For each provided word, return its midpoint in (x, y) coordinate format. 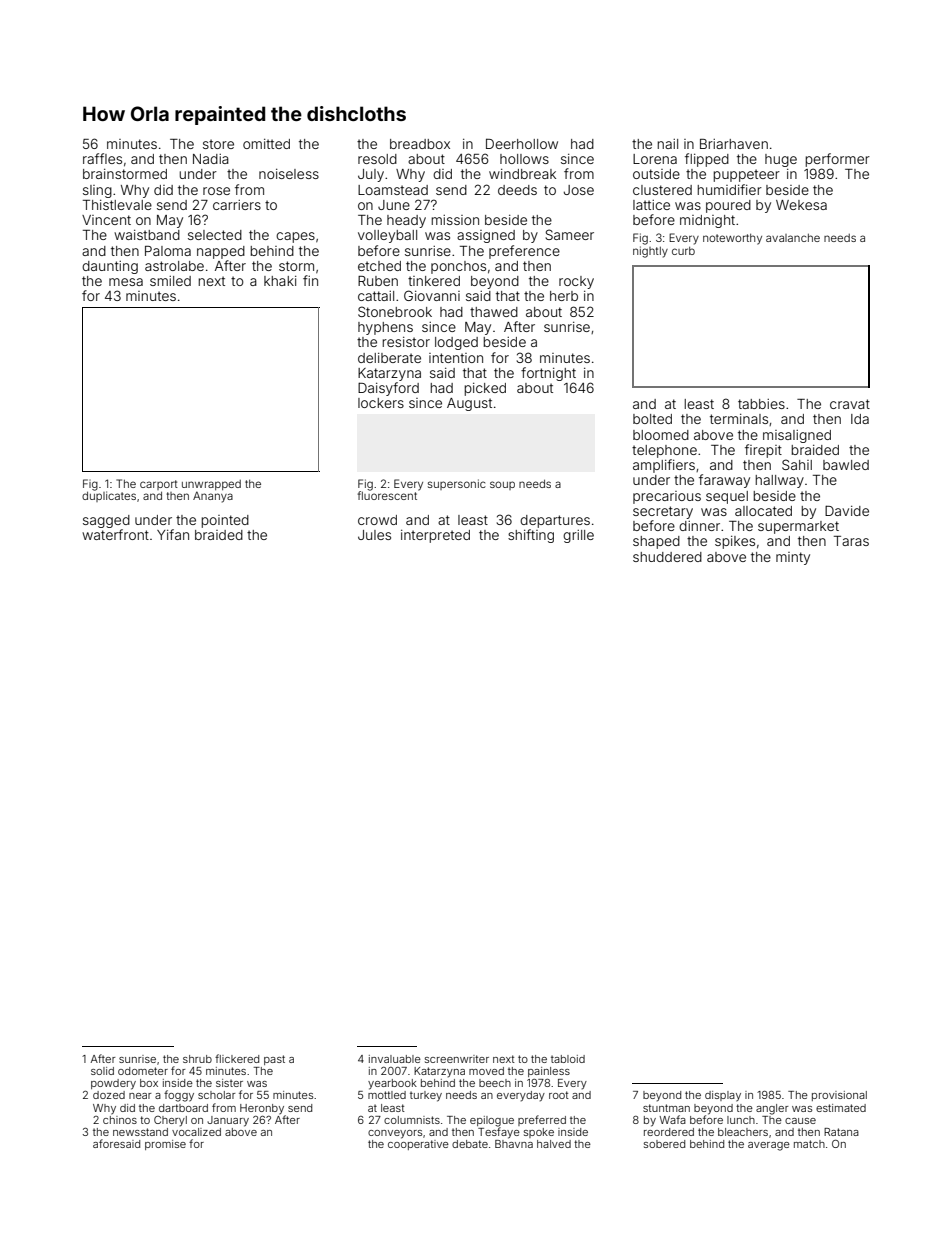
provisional (839, 1096)
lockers (381, 403)
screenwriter (457, 1059)
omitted (266, 144)
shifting (531, 536)
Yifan (173, 534)
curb (683, 251)
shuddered (667, 557)
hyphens (385, 328)
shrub (197, 1059)
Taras (851, 541)
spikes (735, 542)
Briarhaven (734, 144)
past (274, 1060)
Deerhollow (522, 143)
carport (159, 485)
